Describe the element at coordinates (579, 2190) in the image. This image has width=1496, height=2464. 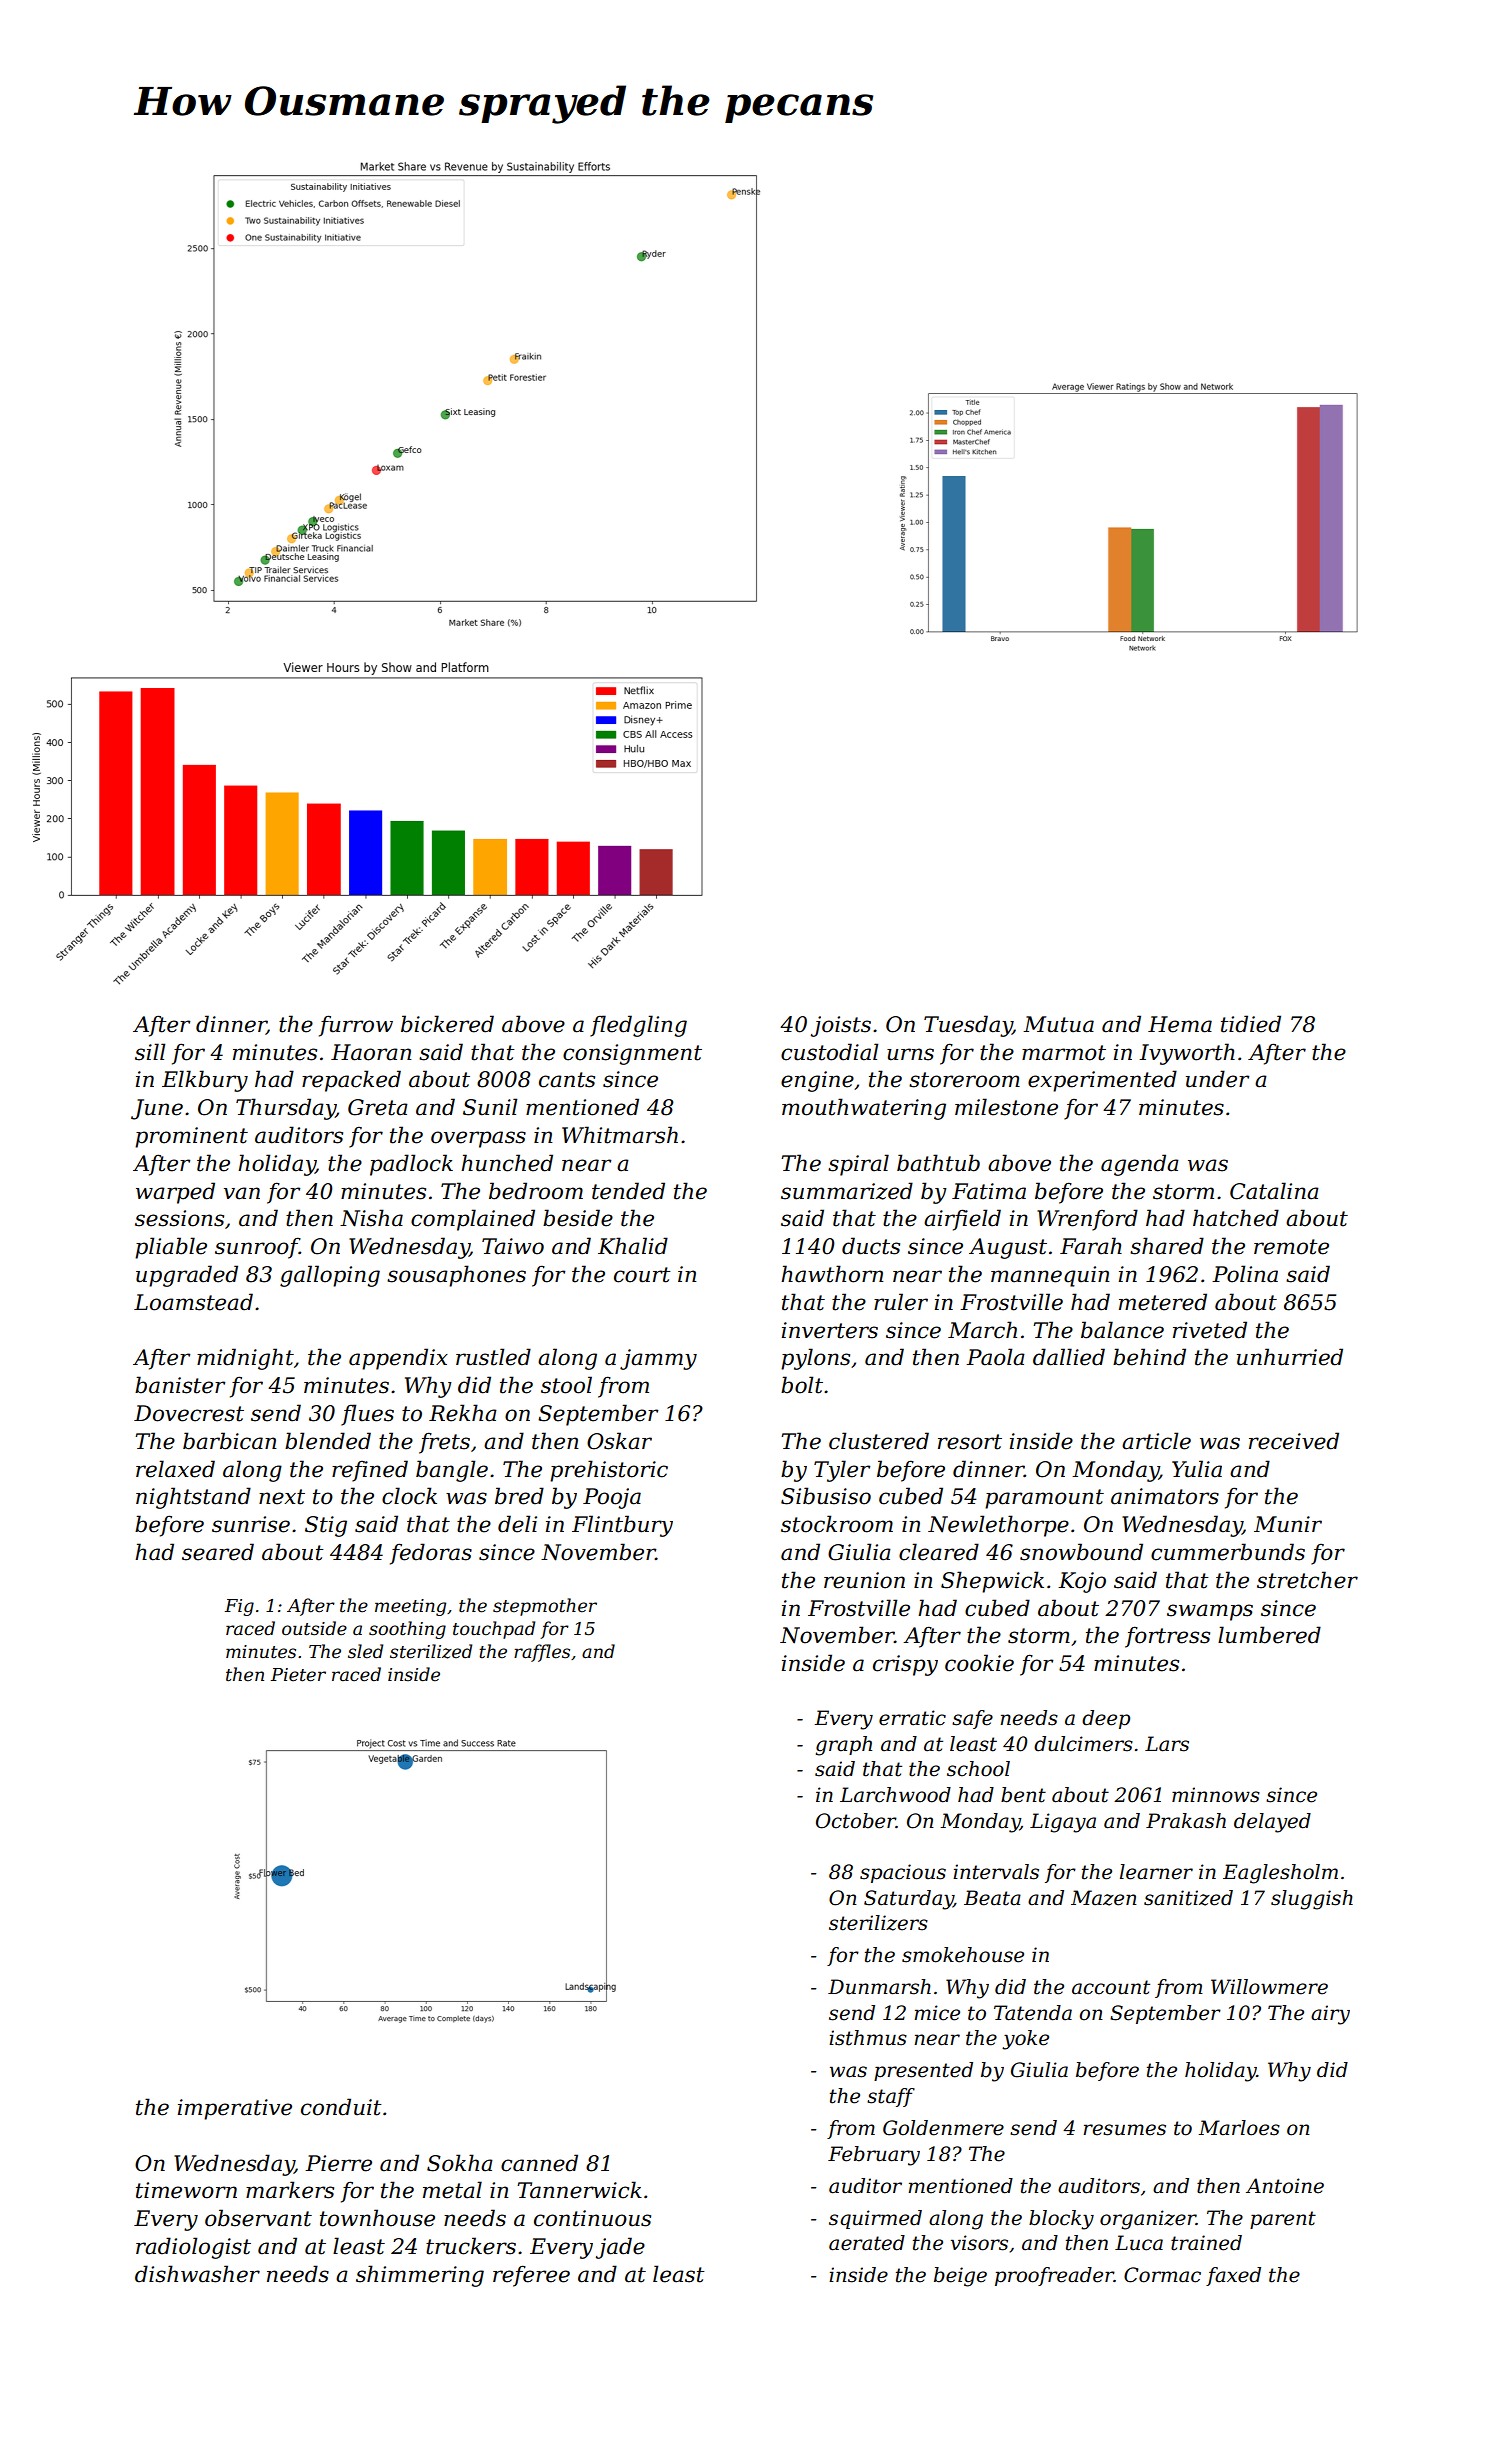
I see `Tannerwick` at that location.
